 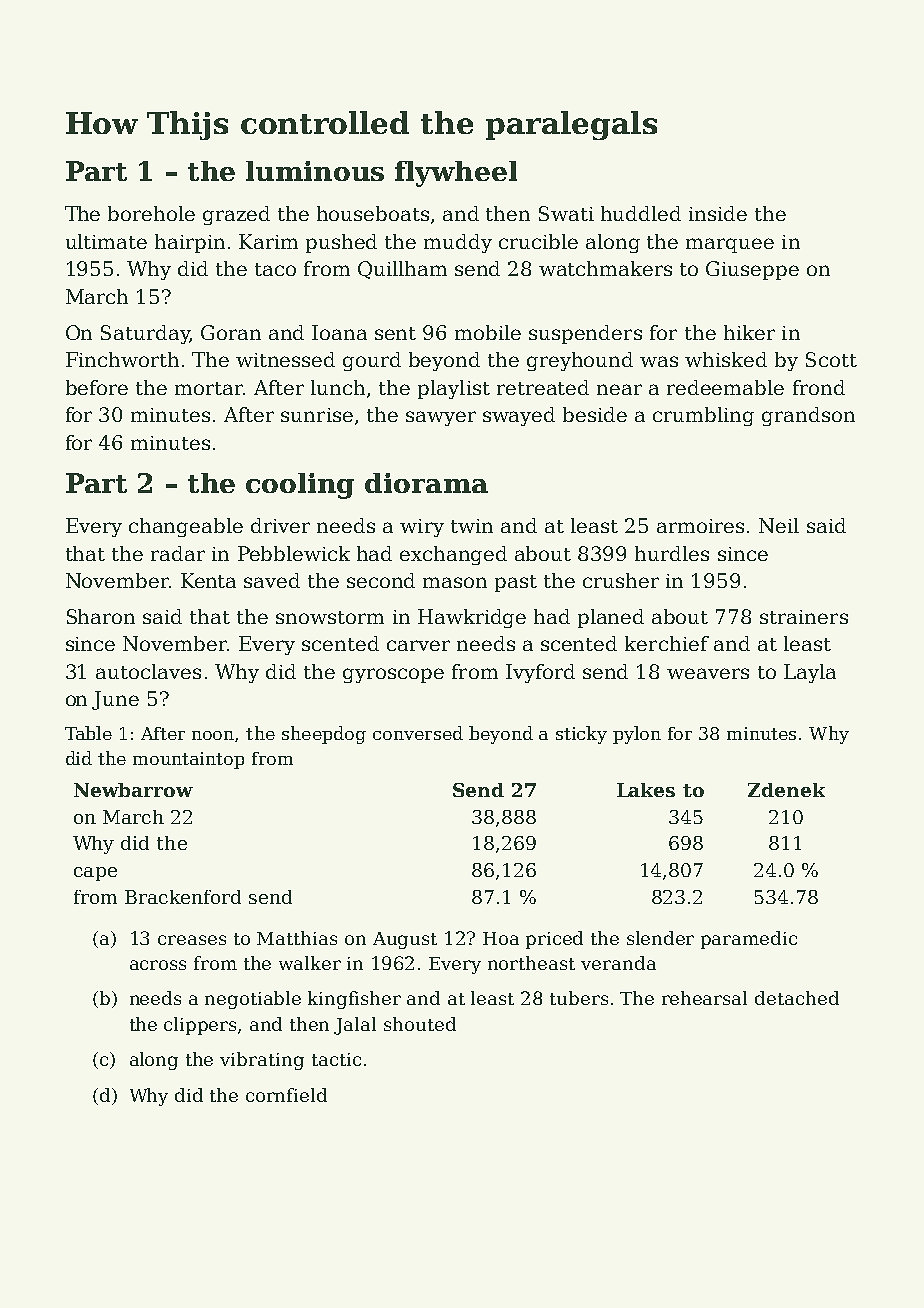 What do you see at coordinates (718, 213) in the image?
I see `inside` at bounding box center [718, 213].
